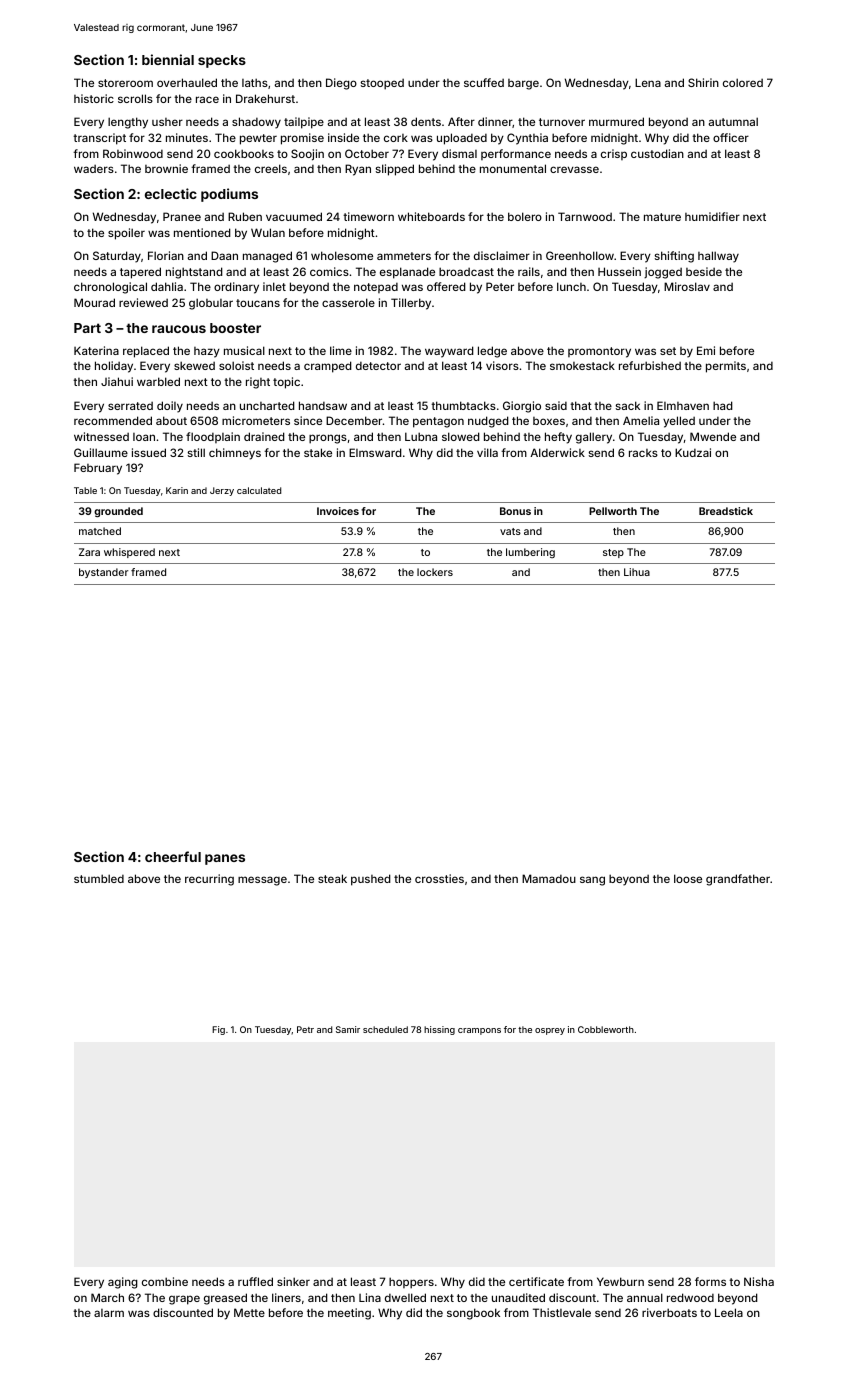 This screenshot has width=849, height=1400. What do you see at coordinates (109, 1313) in the screenshot?
I see `alarm` at bounding box center [109, 1313].
